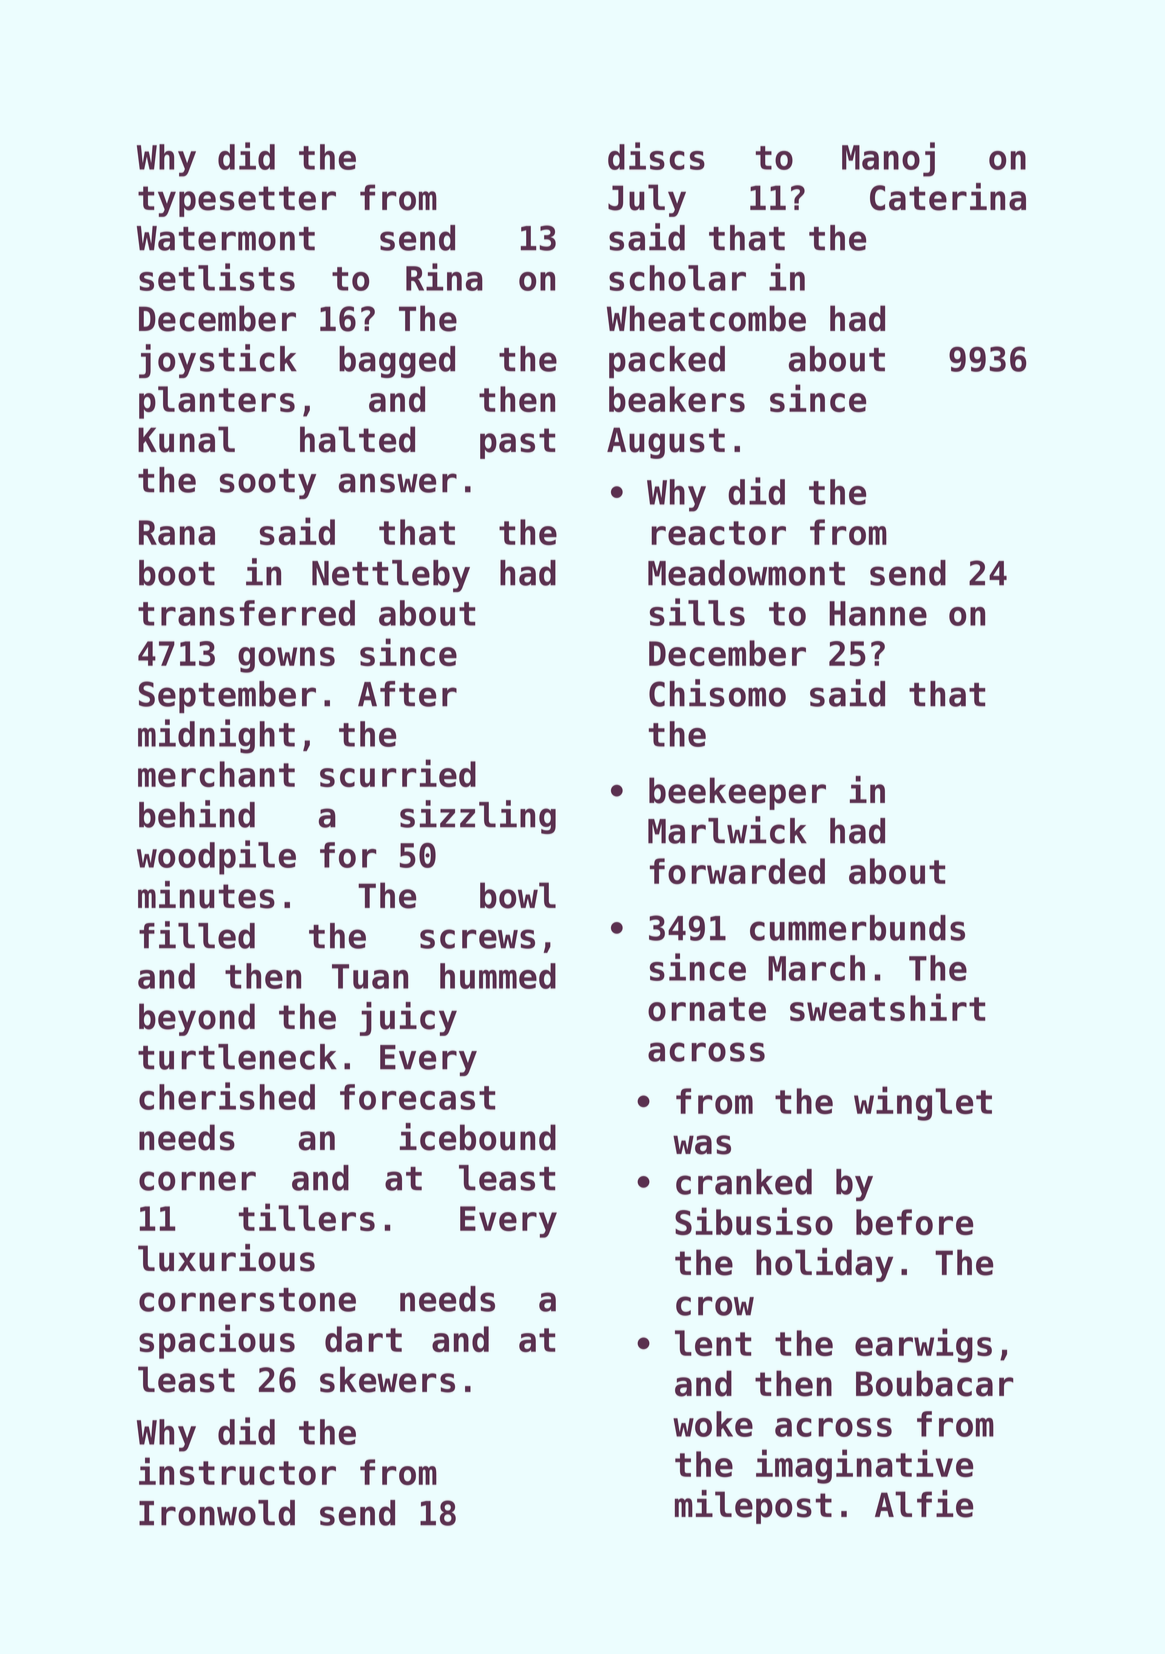  What do you see at coordinates (887, 1007) in the document?
I see `sweatshirt` at bounding box center [887, 1007].
